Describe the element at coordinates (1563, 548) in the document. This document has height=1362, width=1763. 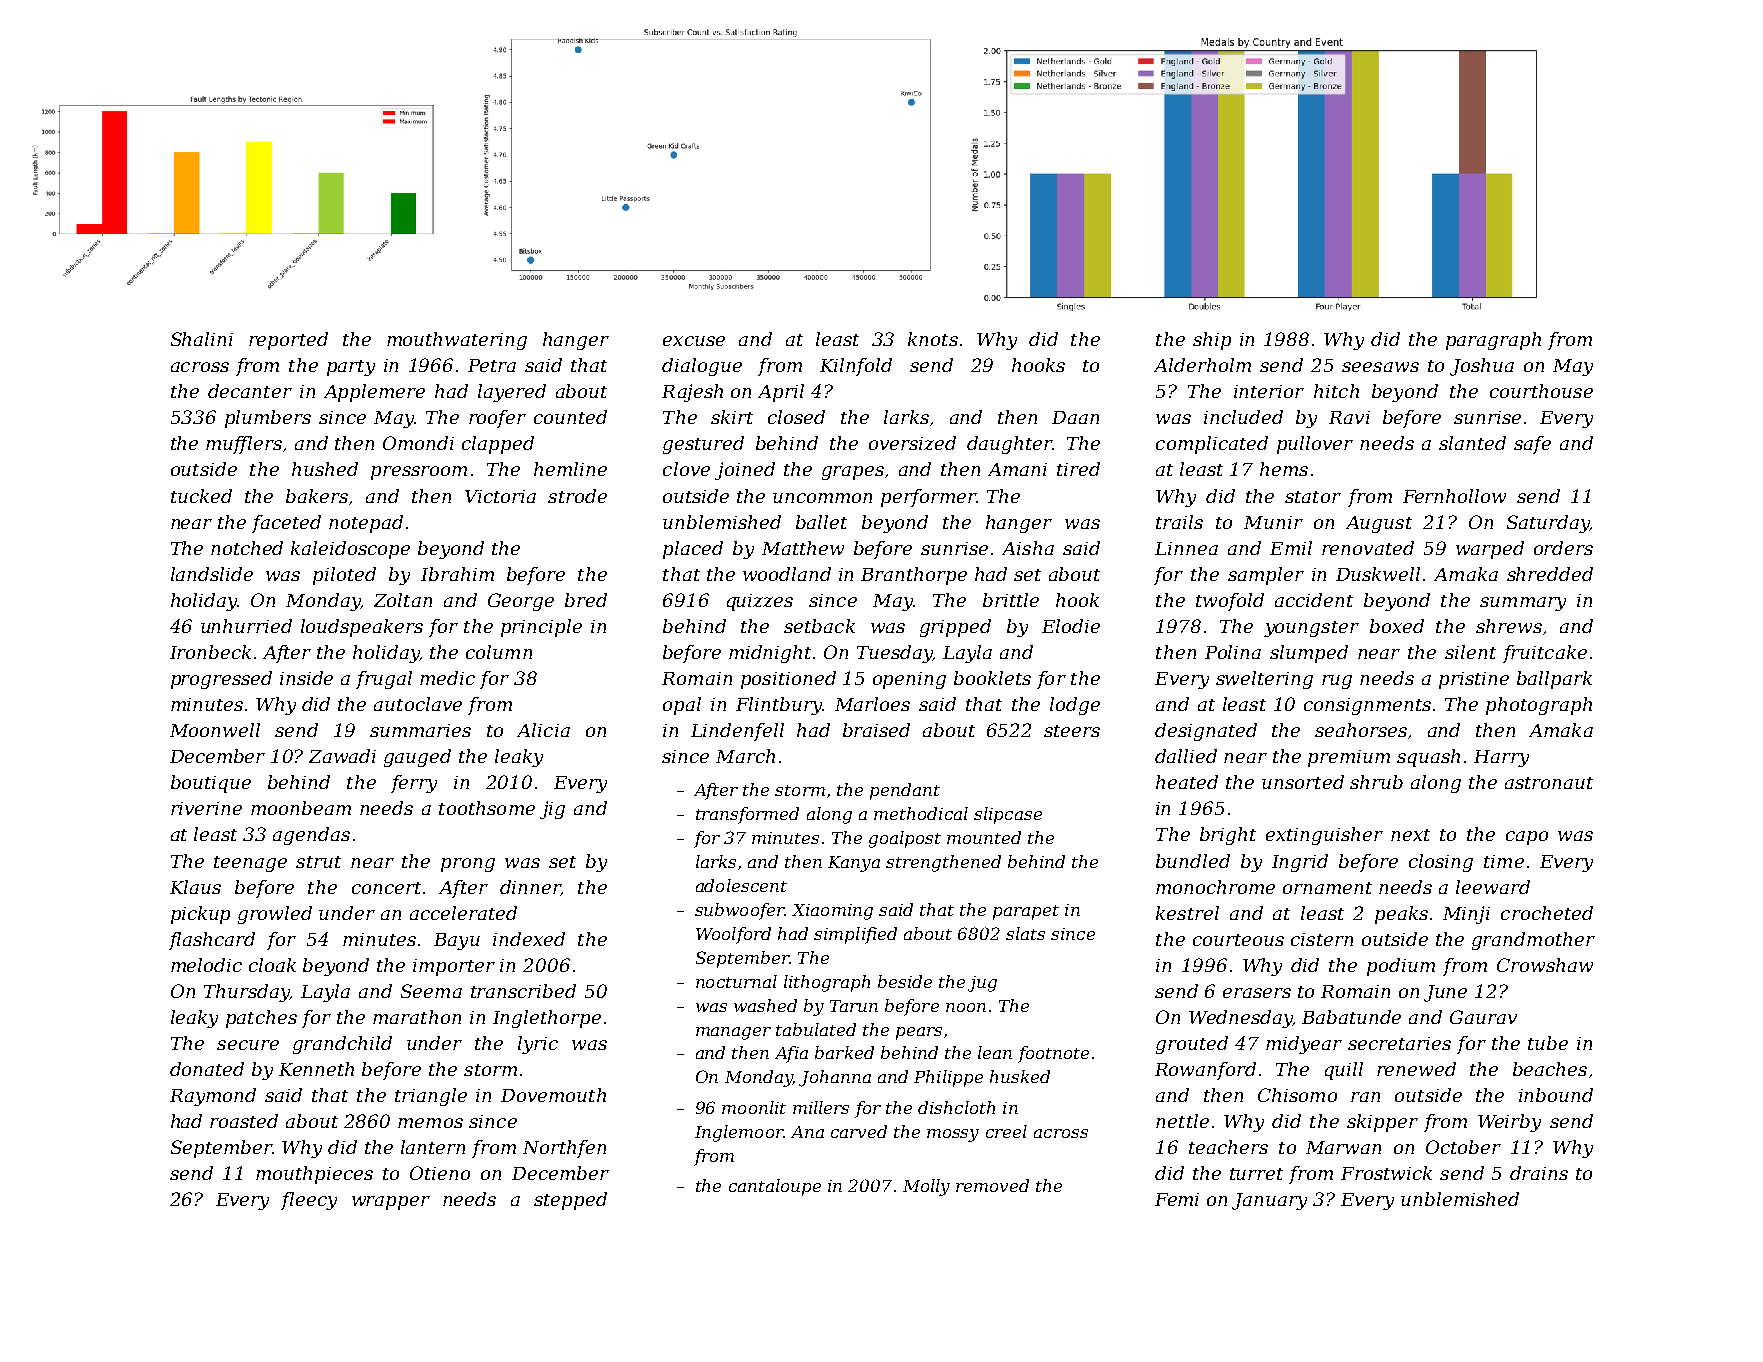
I see `orders` at that location.
